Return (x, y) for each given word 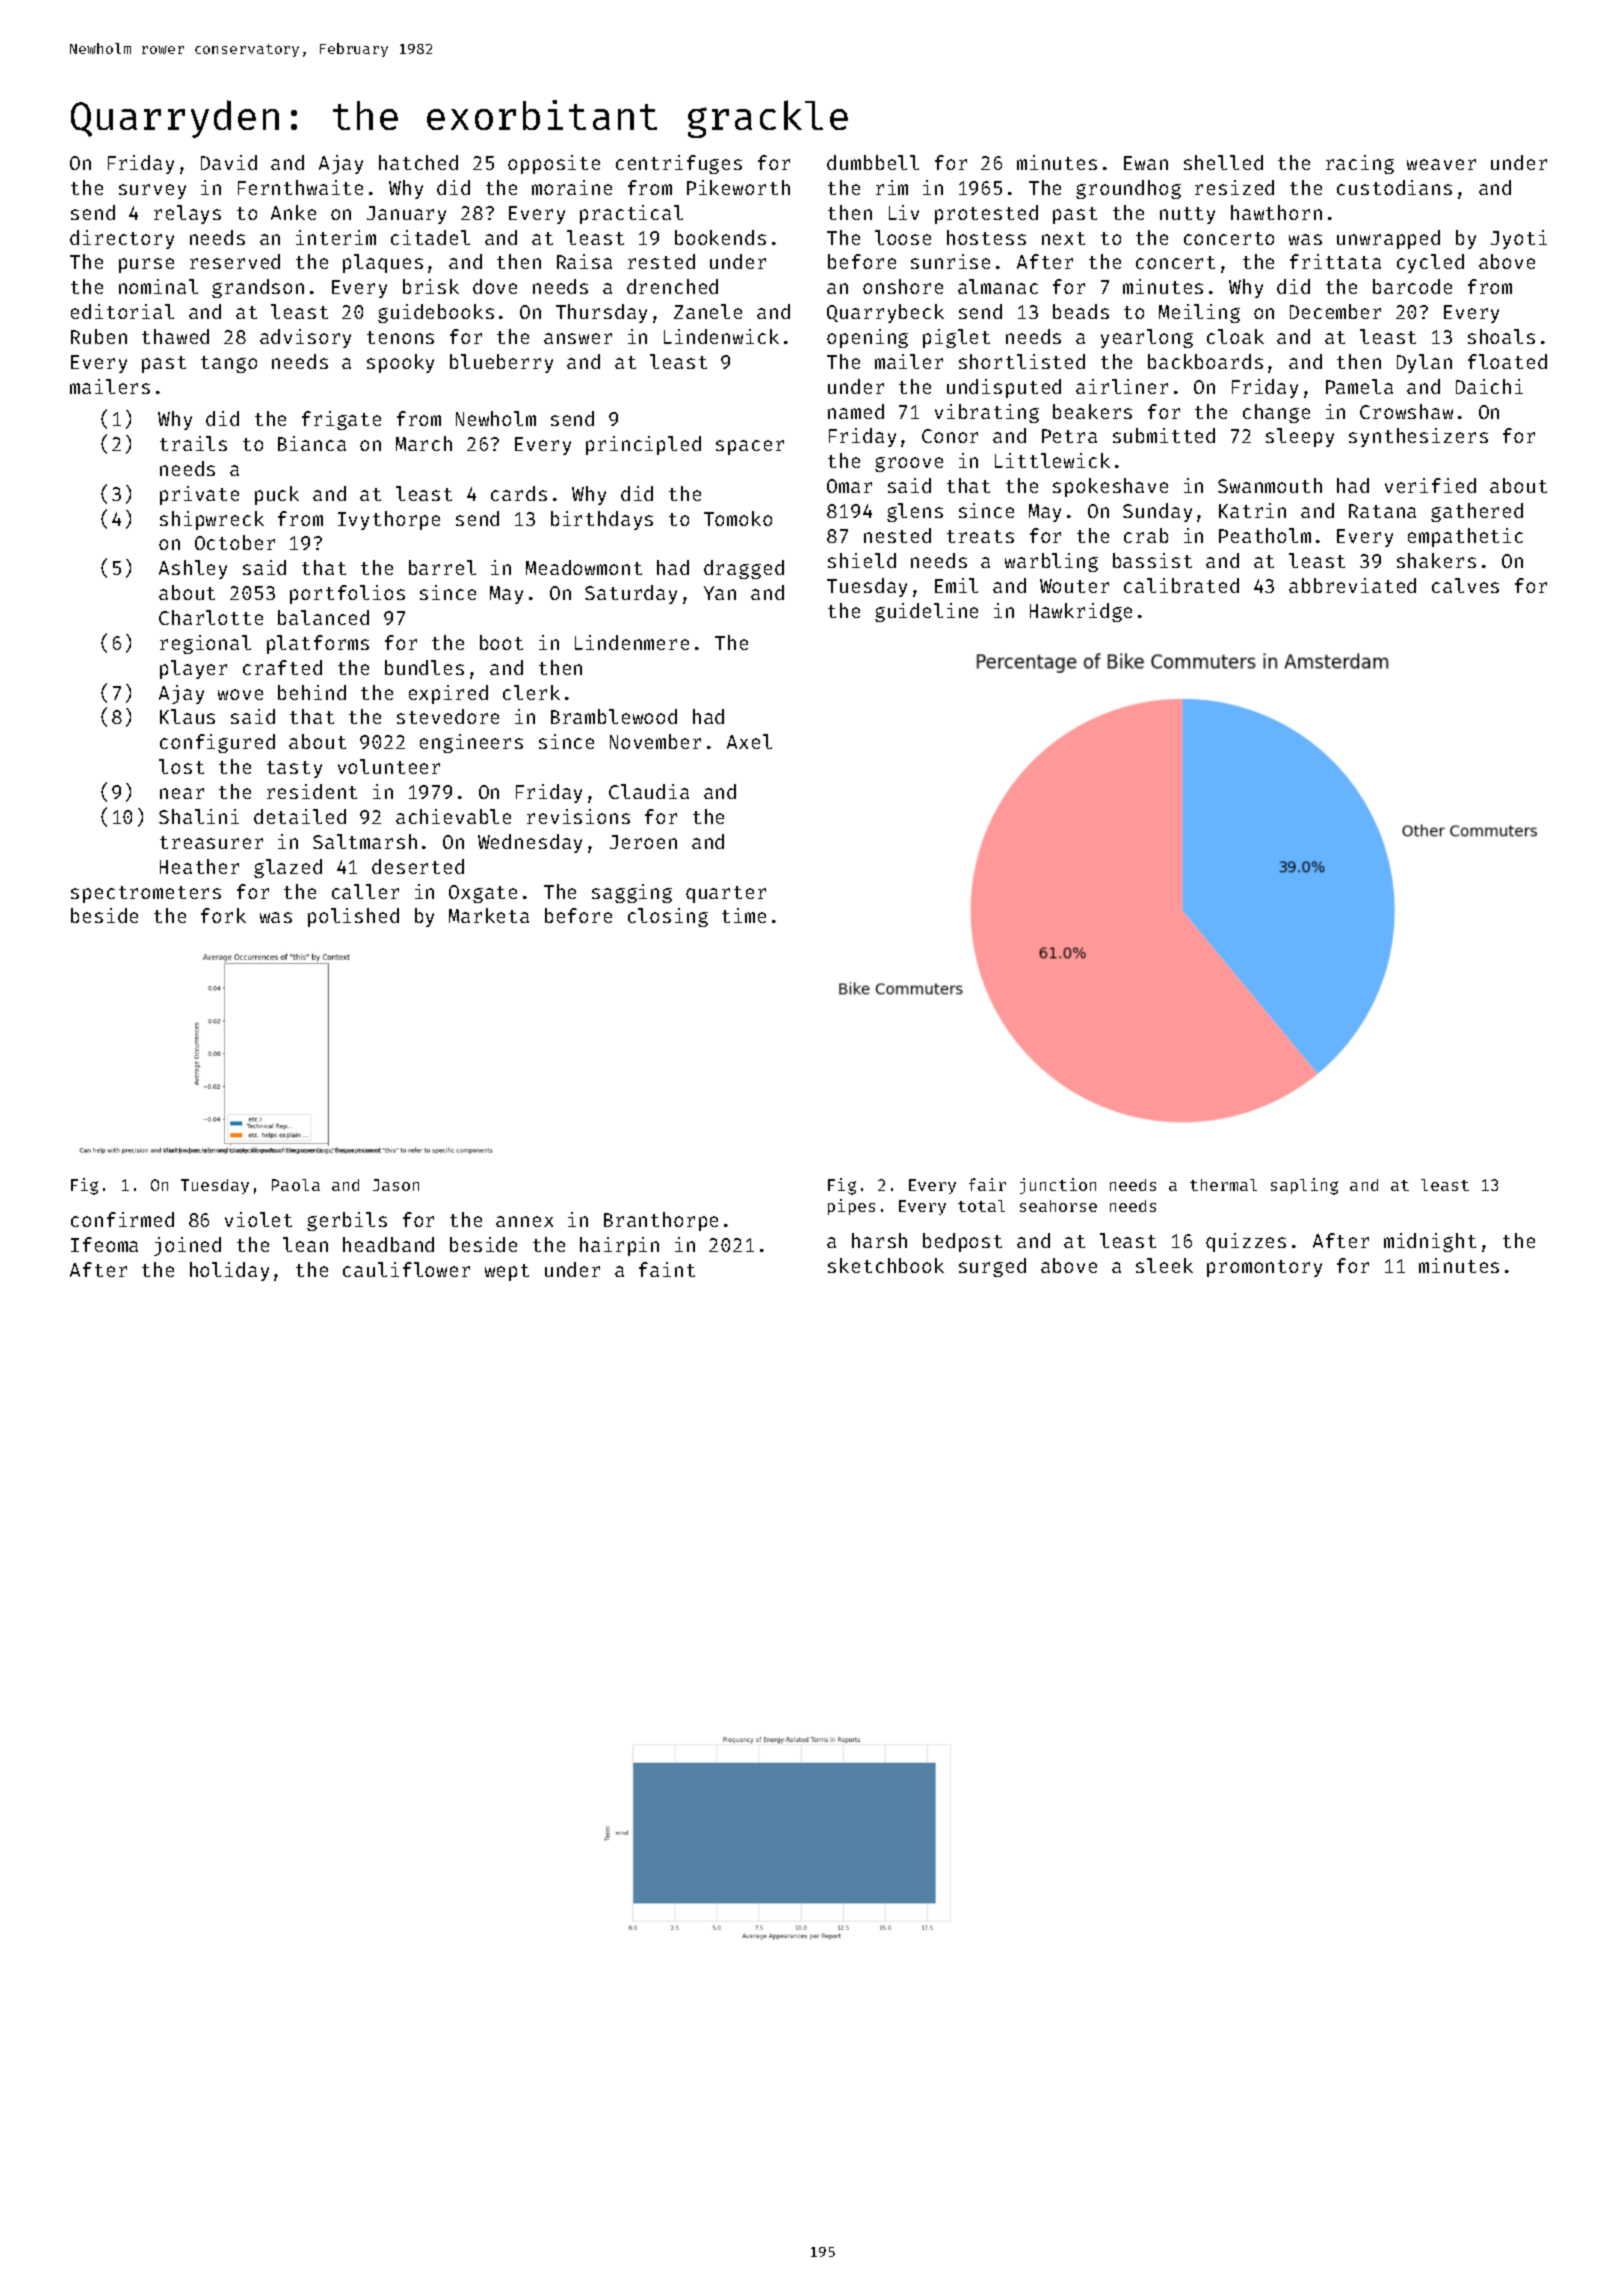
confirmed (122, 1219)
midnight (1430, 1242)
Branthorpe (661, 1221)
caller (365, 891)
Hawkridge (1081, 612)
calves (1465, 585)
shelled (1223, 162)
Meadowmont (584, 567)
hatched (418, 162)
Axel (749, 741)
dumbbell (873, 162)
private (199, 495)
